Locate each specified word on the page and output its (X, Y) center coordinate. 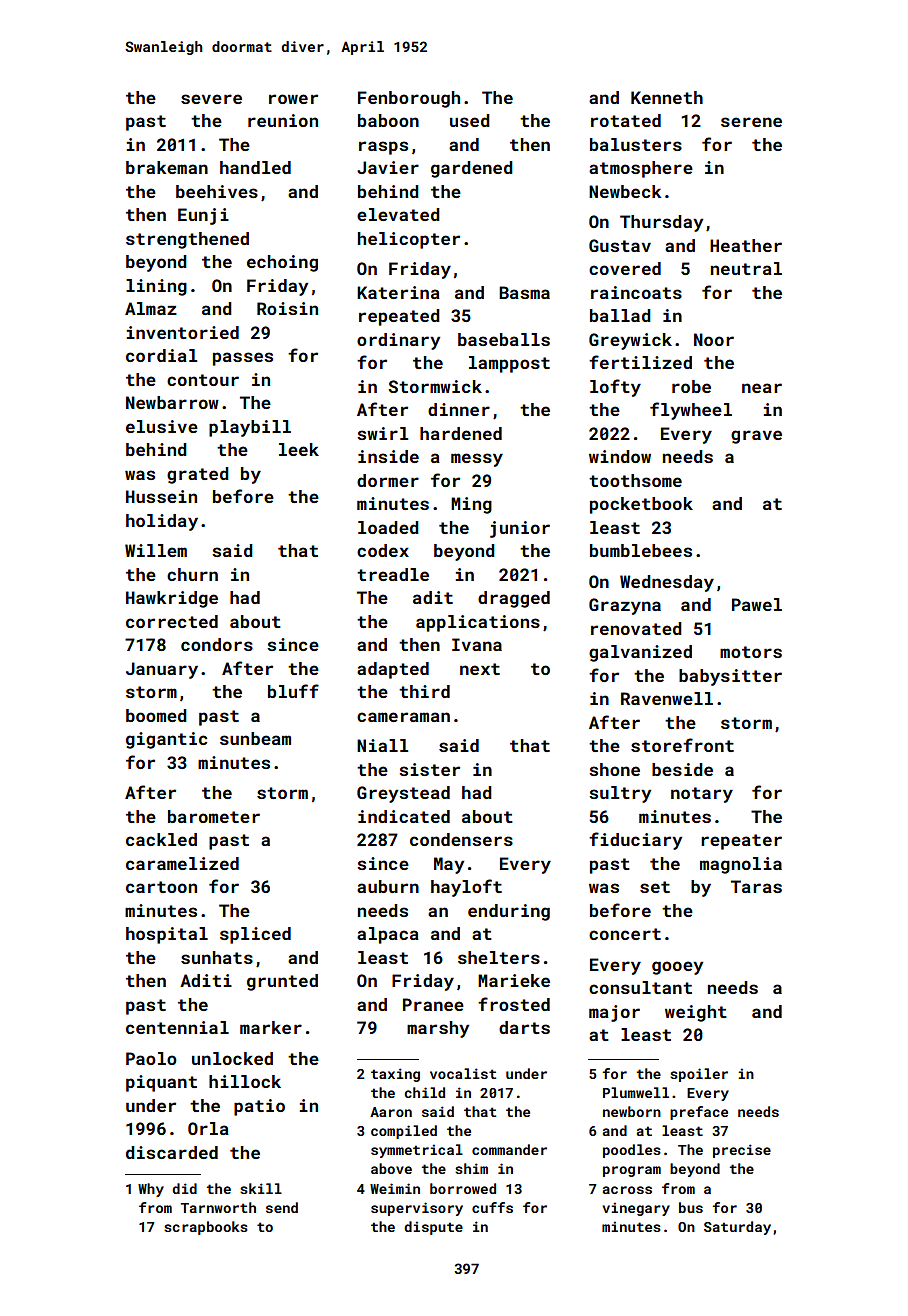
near (762, 388)
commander (509, 1149)
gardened (472, 169)
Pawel (757, 604)
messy (477, 460)
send (282, 1207)
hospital (167, 935)
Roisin (287, 308)
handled (255, 167)
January (162, 670)
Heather (746, 245)
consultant (640, 987)
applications (478, 623)
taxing (395, 1075)
